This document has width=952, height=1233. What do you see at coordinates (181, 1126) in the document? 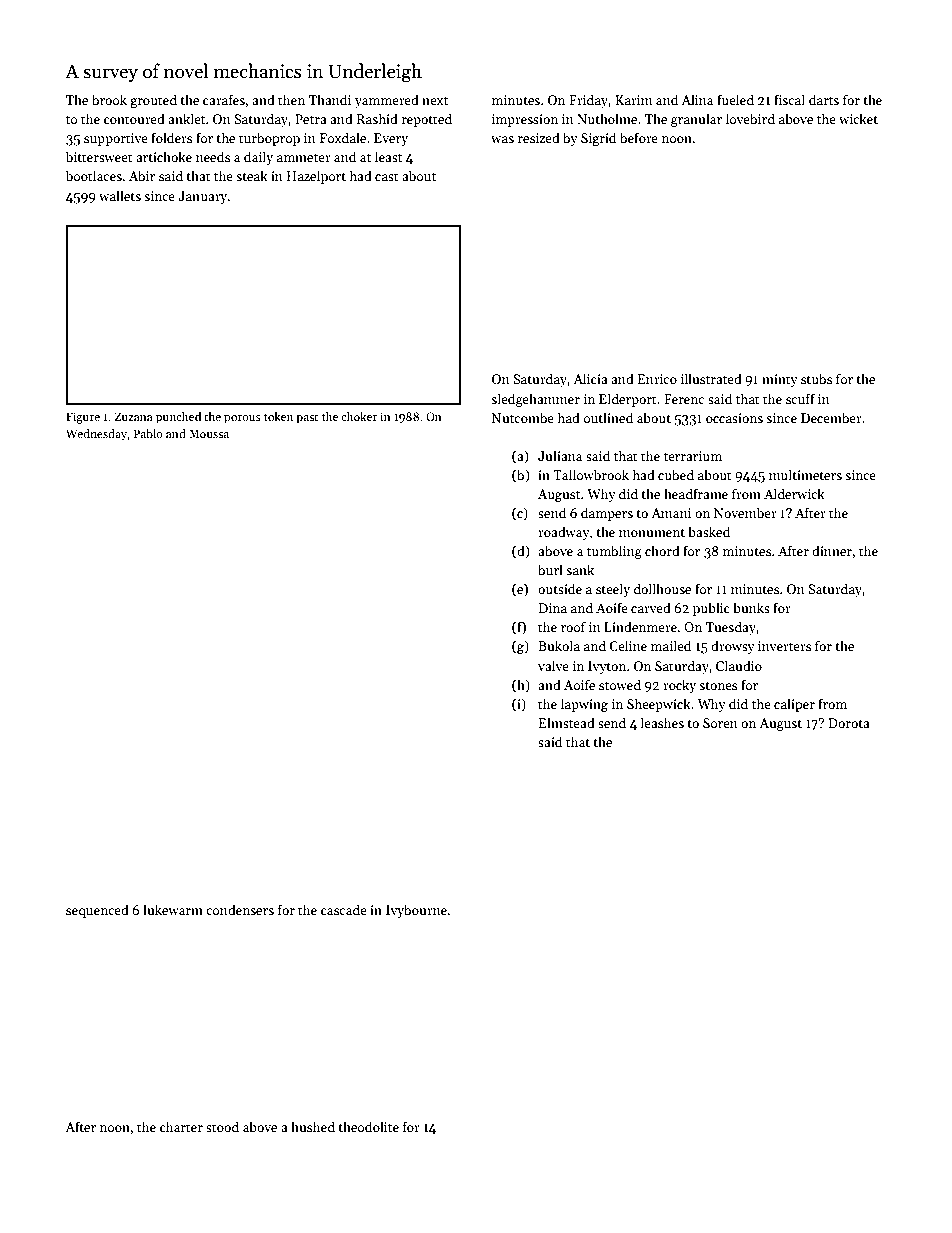
I see `charter` at bounding box center [181, 1126].
